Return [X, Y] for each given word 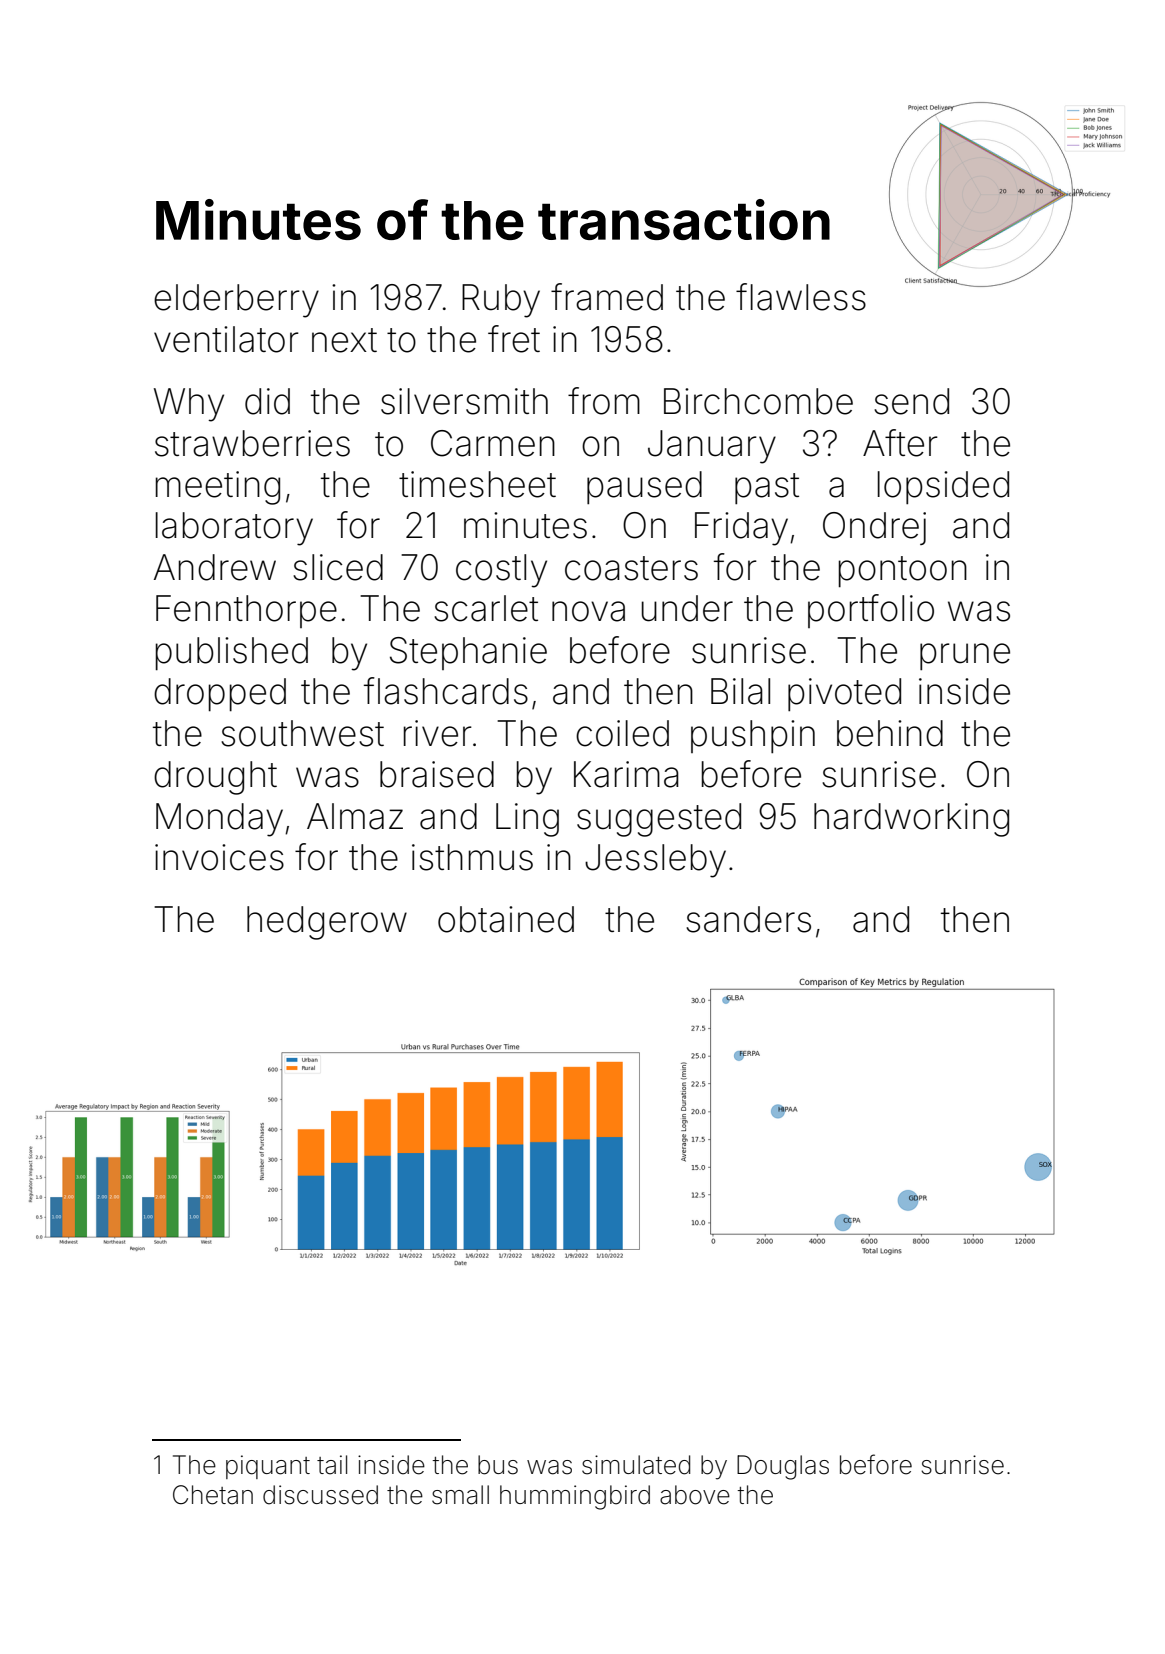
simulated [636, 1465]
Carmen [493, 443]
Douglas [783, 1467]
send [911, 401]
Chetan [213, 1495]
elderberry [236, 301]
